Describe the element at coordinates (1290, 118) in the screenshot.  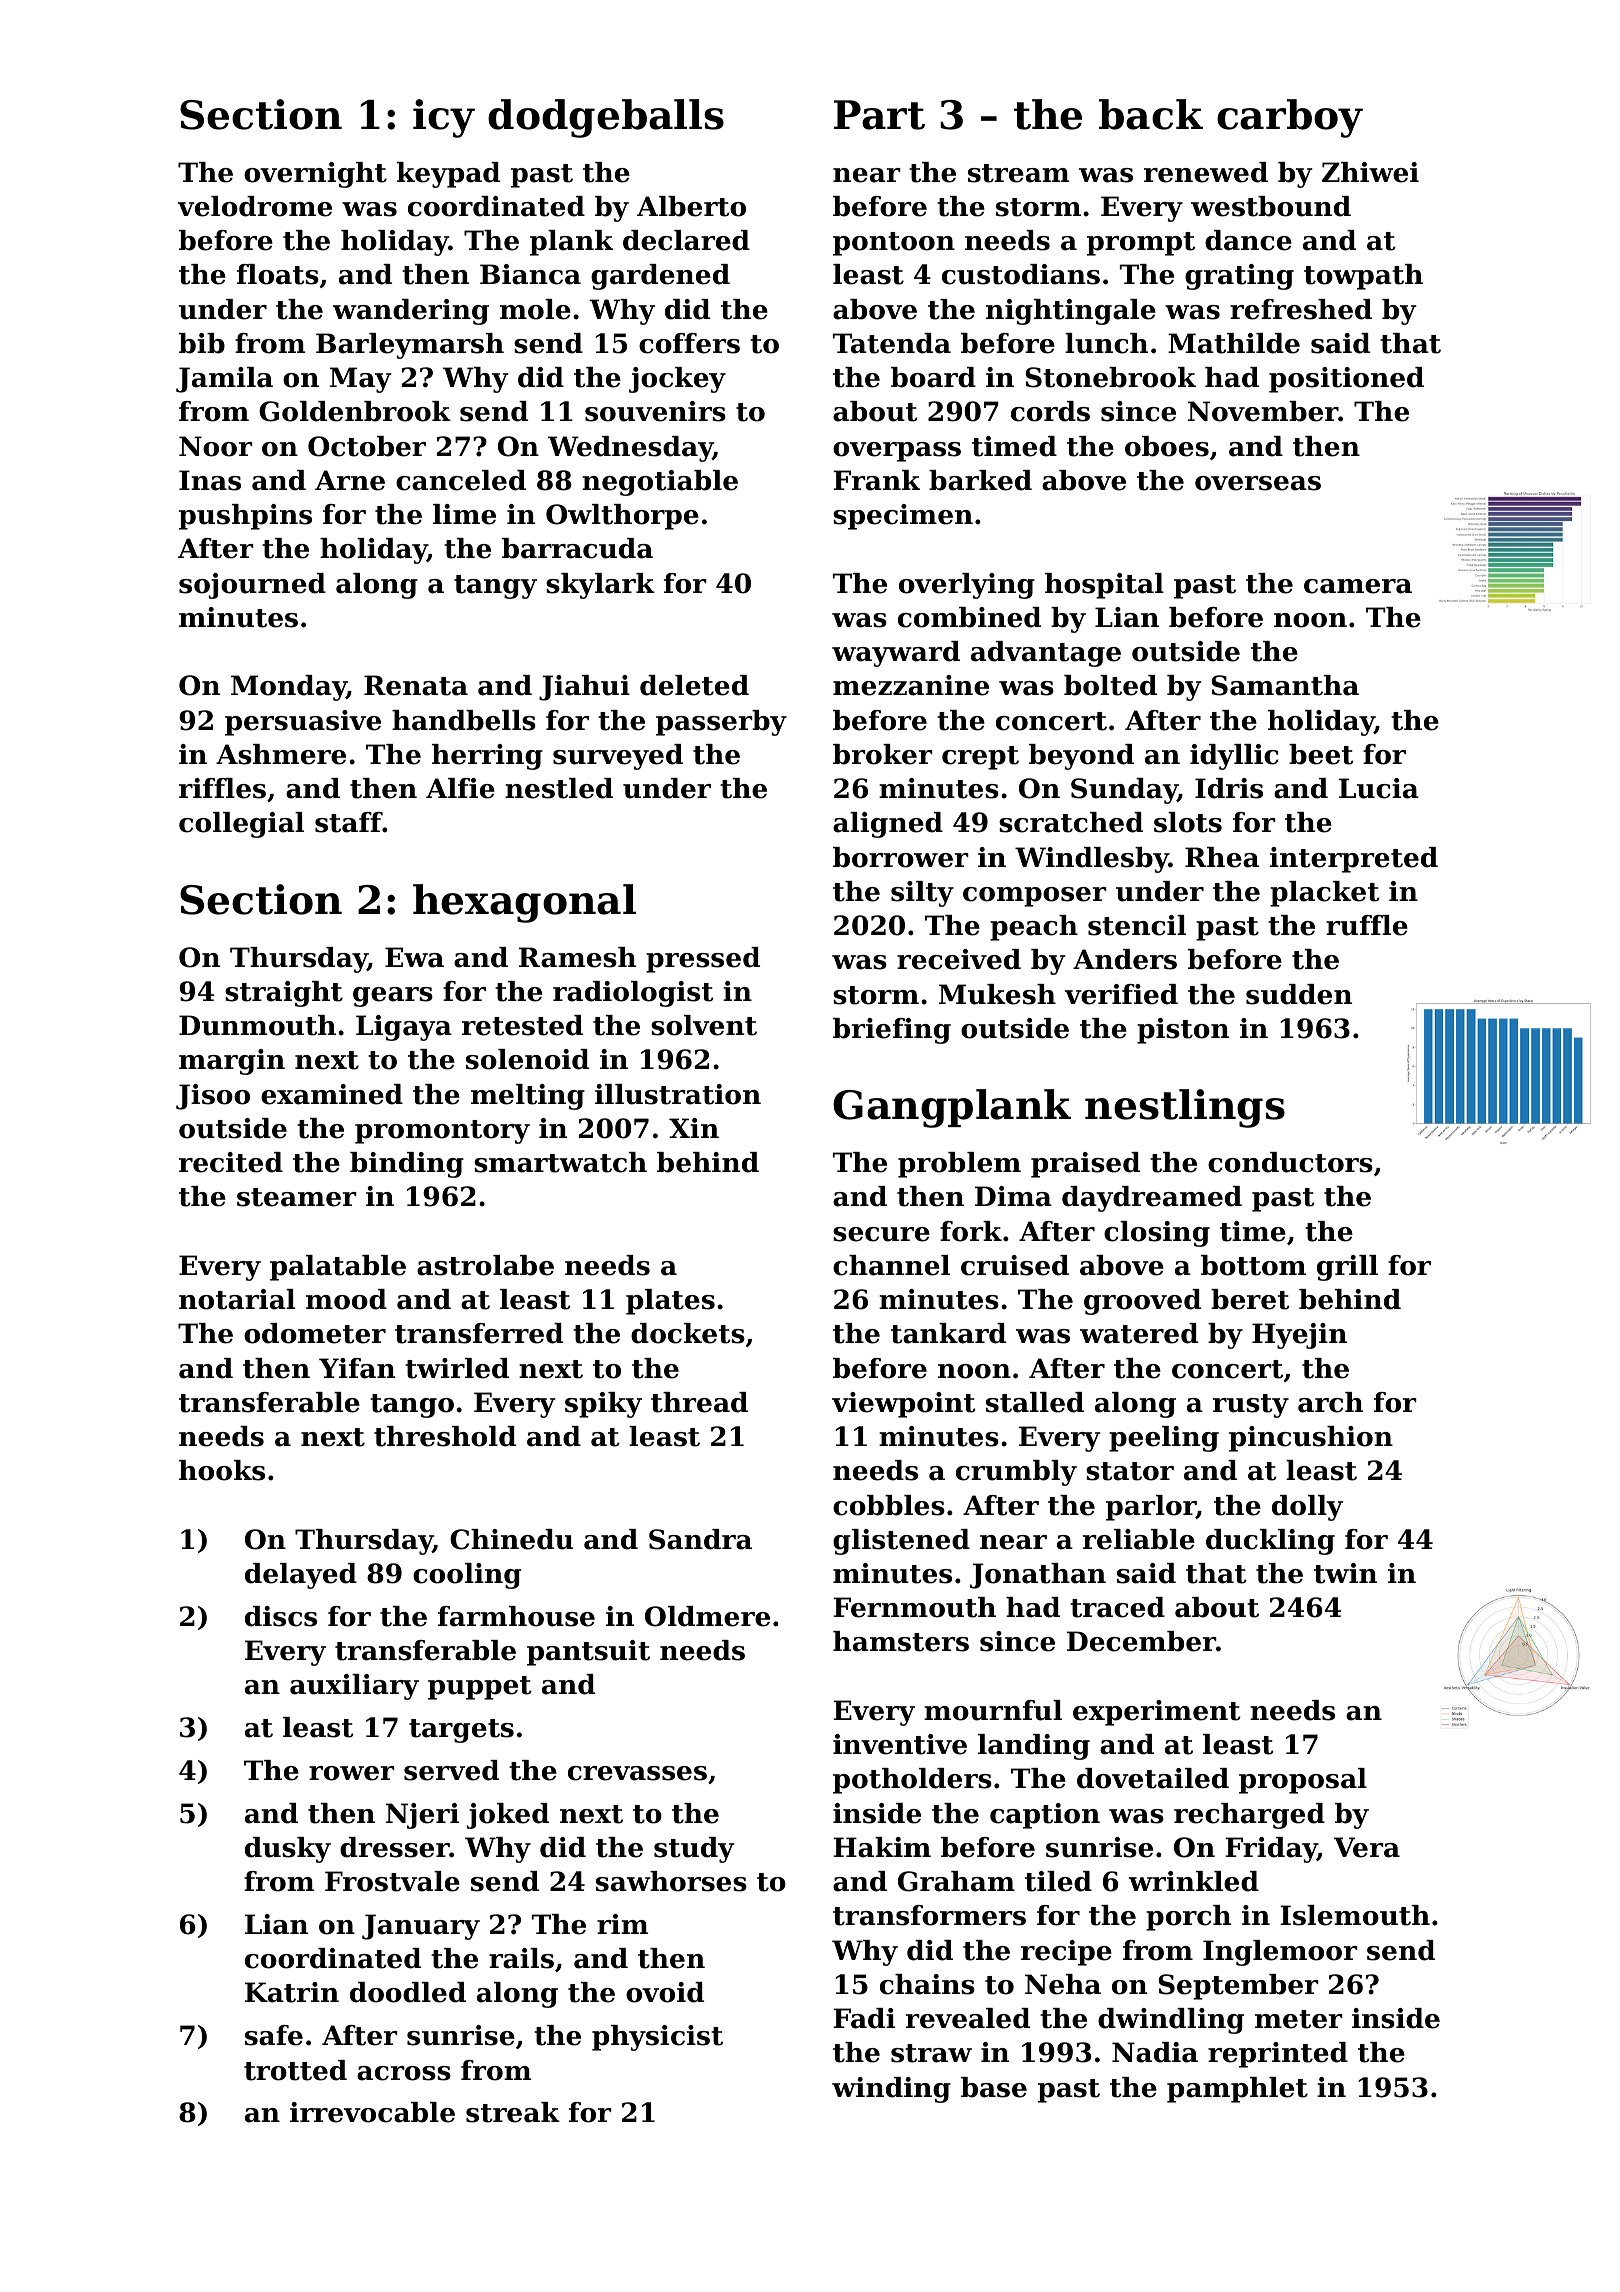
I see `carboy` at that location.
